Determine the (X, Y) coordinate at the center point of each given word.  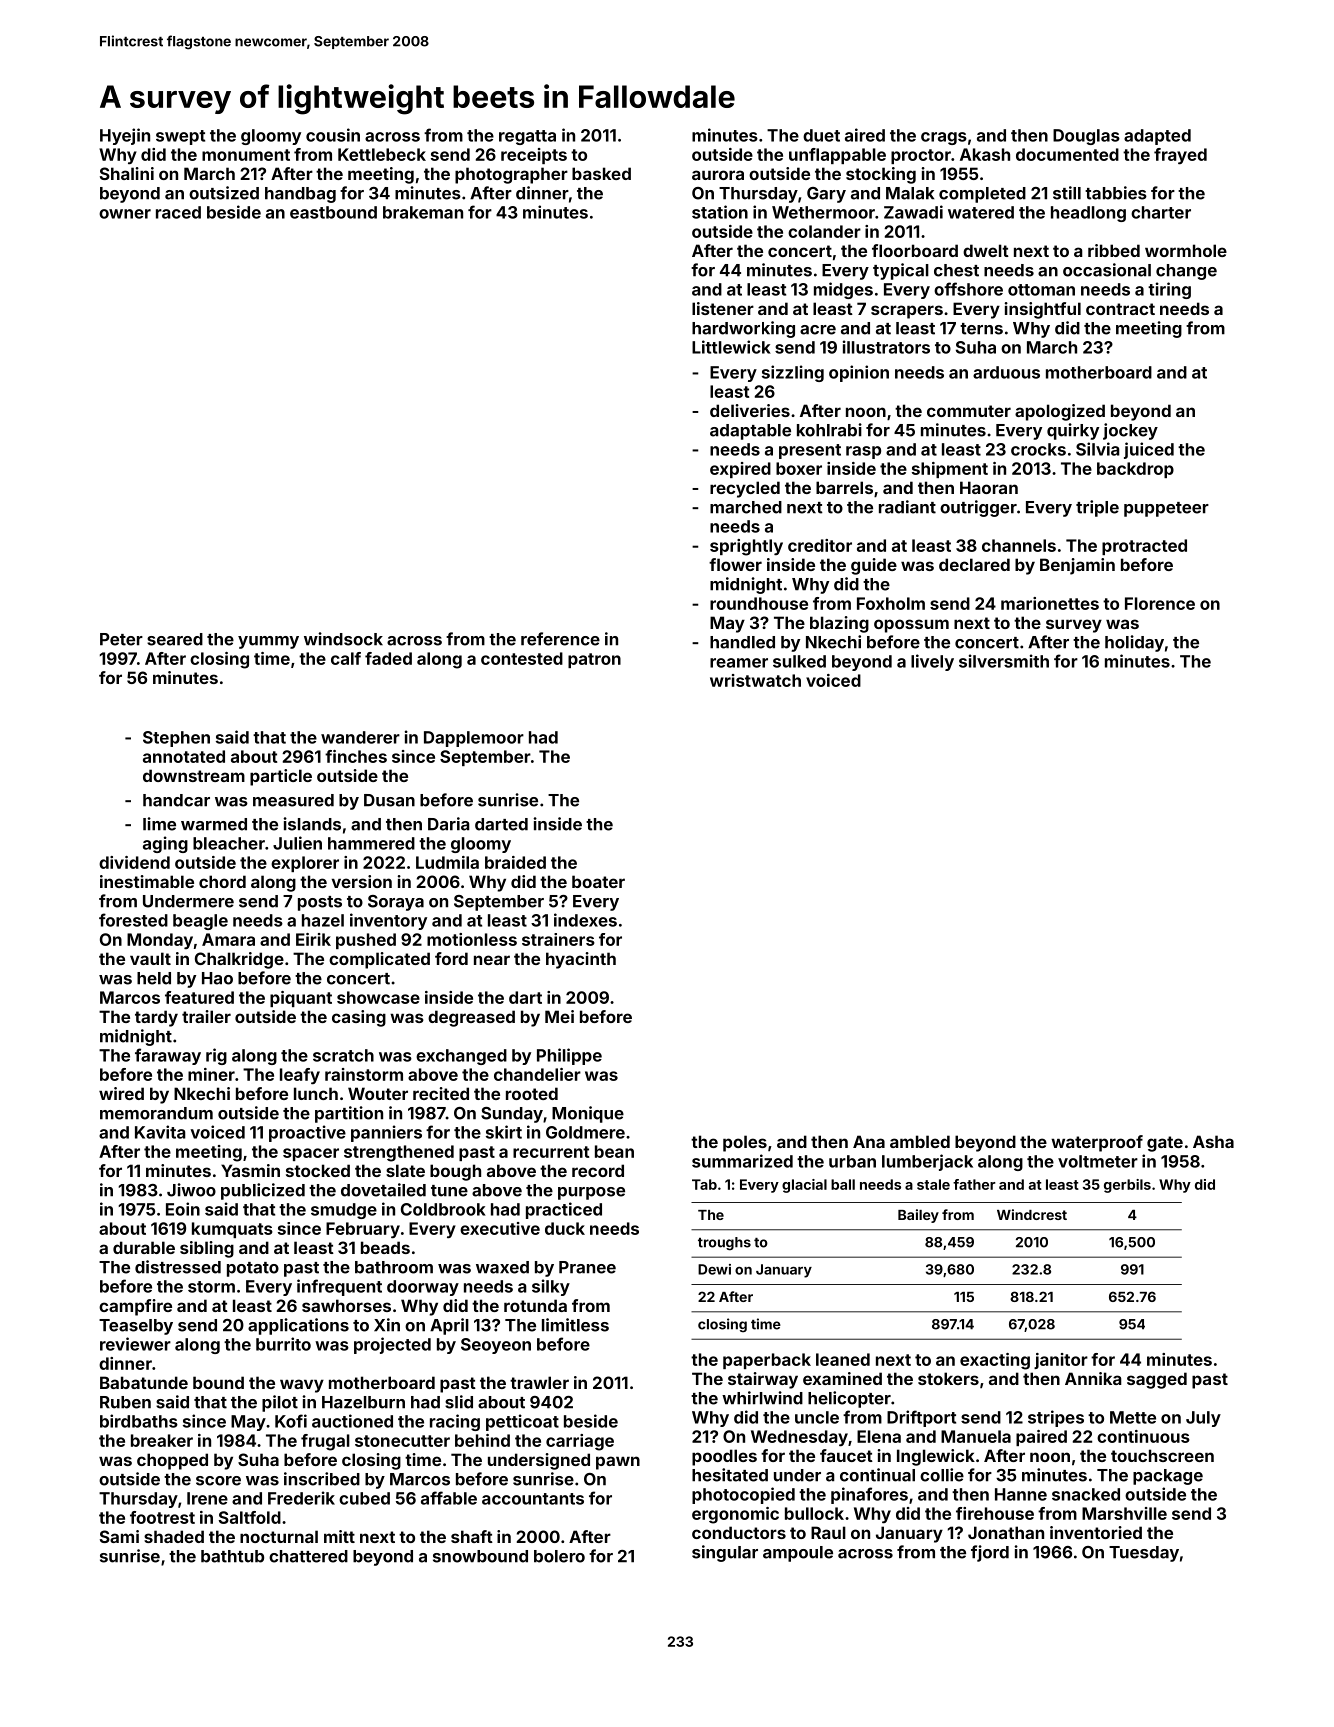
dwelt (986, 250)
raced (178, 212)
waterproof (1097, 1143)
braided (515, 862)
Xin (387, 1325)
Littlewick (731, 347)
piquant (301, 999)
